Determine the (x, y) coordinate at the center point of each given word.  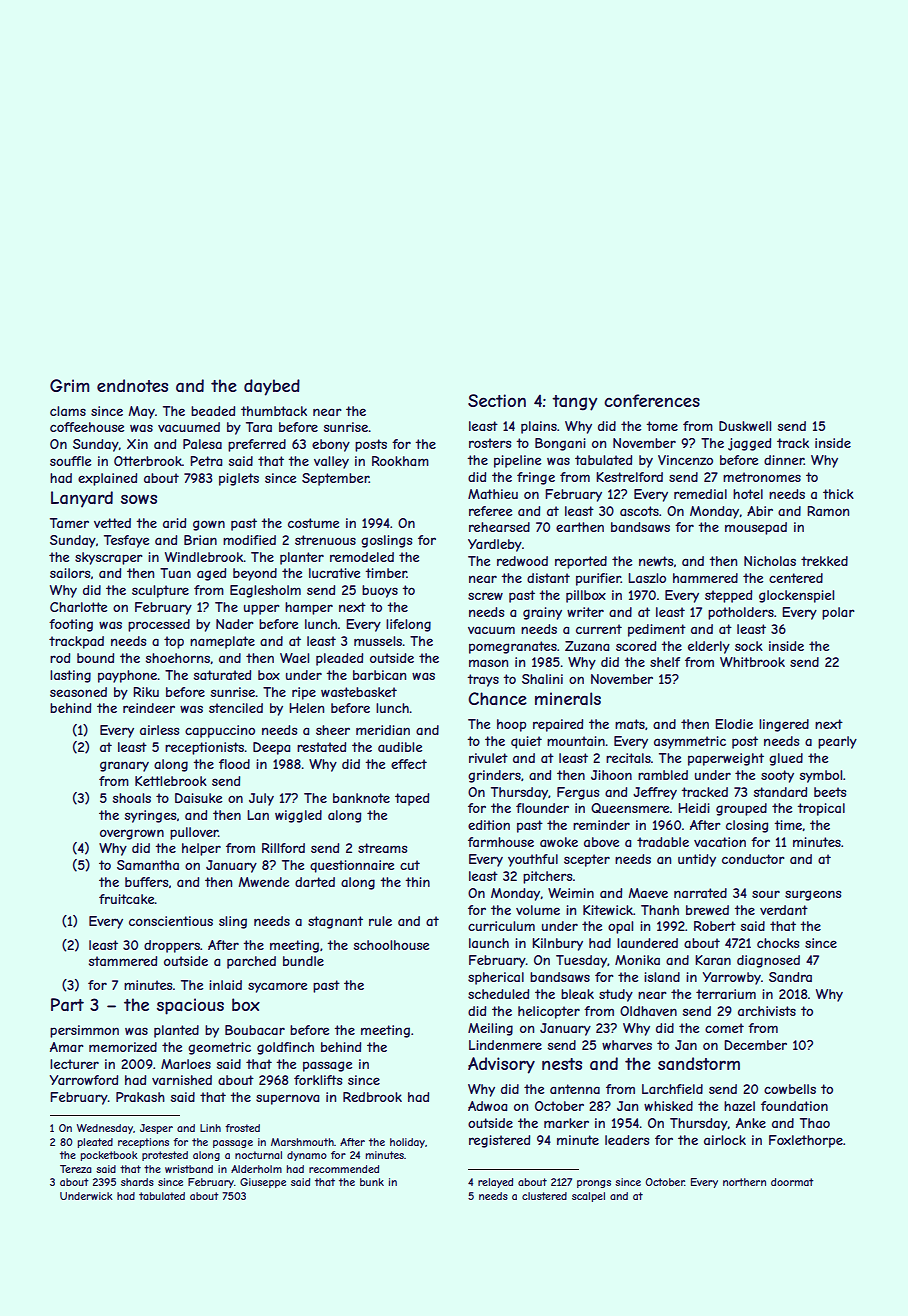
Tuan (175, 573)
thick (838, 494)
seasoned (78, 692)
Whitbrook (752, 662)
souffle (70, 461)
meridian (383, 730)
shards (137, 1182)
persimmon (84, 1031)
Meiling (490, 1029)
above (601, 842)
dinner (784, 460)
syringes (150, 816)
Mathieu (493, 494)
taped (412, 799)
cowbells (790, 1089)
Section (497, 400)
